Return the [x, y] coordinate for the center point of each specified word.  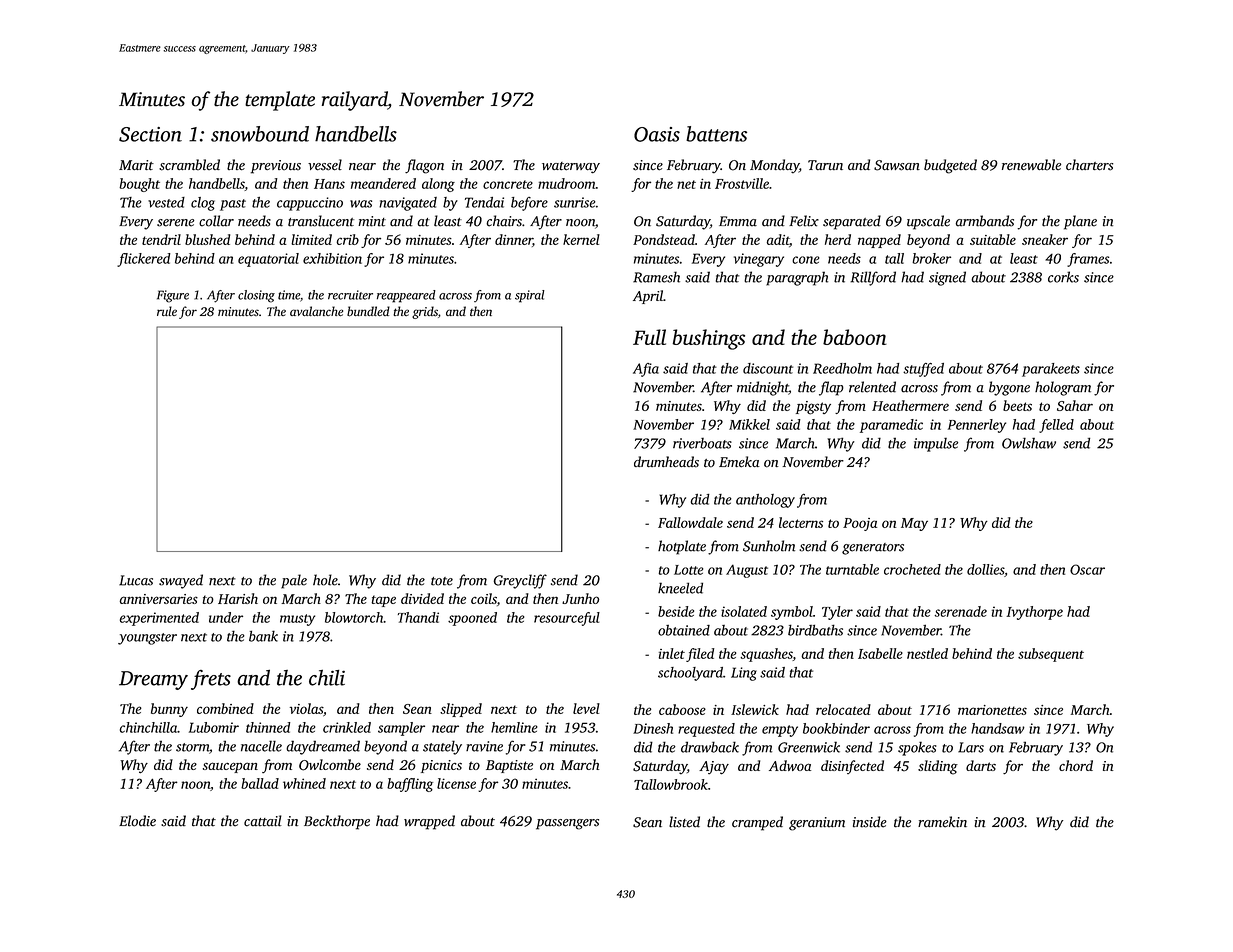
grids [425, 312]
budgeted [950, 166]
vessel [325, 165]
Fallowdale [690, 522]
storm [192, 747]
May [914, 524]
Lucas [136, 580]
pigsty [813, 408]
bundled [368, 311]
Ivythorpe [1034, 613]
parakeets [1051, 370]
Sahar [1075, 405]
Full [649, 337]
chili [327, 677]
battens [716, 134]
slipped [461, 710]
